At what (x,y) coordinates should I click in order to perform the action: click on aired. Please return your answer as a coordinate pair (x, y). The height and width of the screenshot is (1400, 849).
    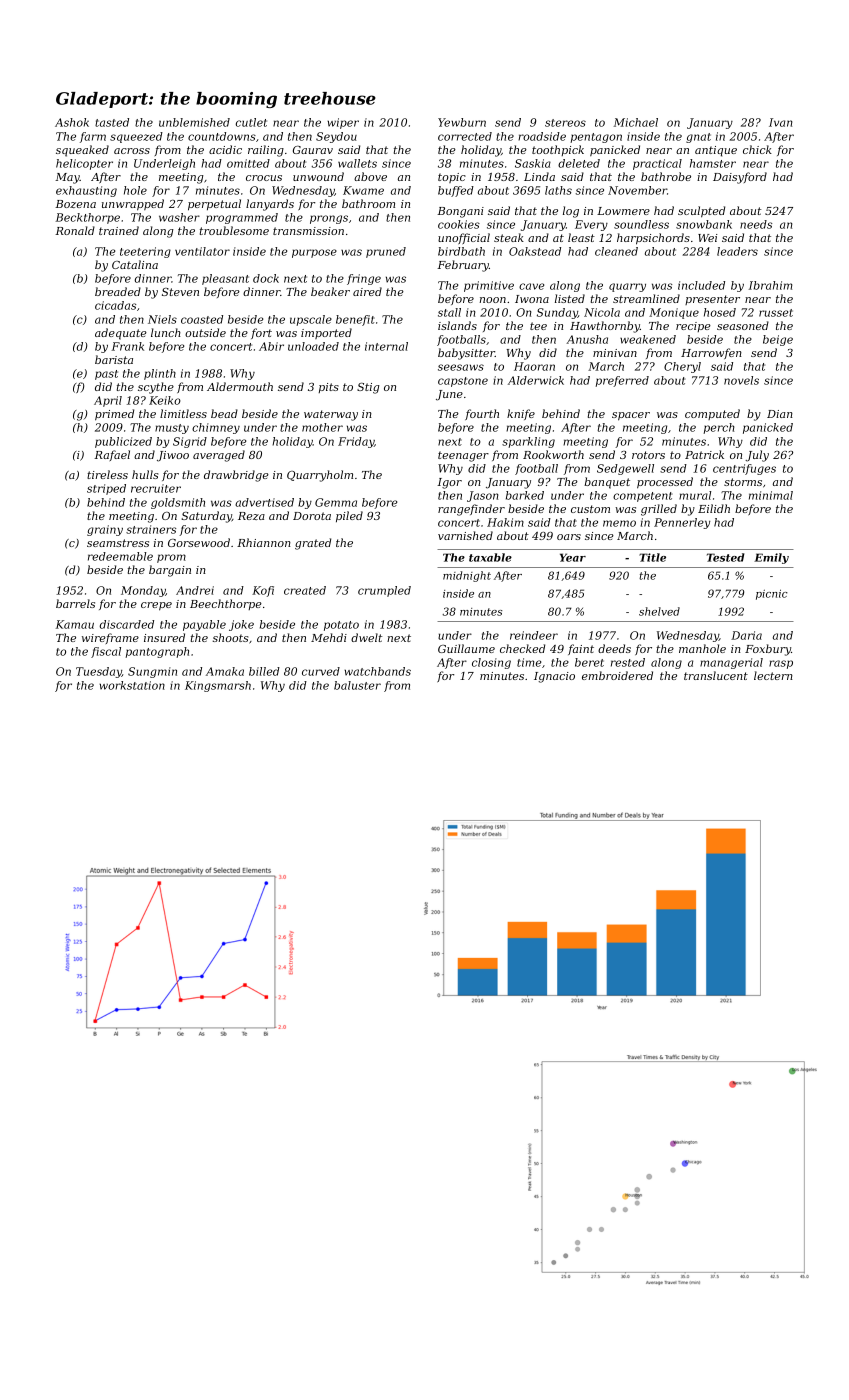
    Looking at the image, I should click on (367, 291).
